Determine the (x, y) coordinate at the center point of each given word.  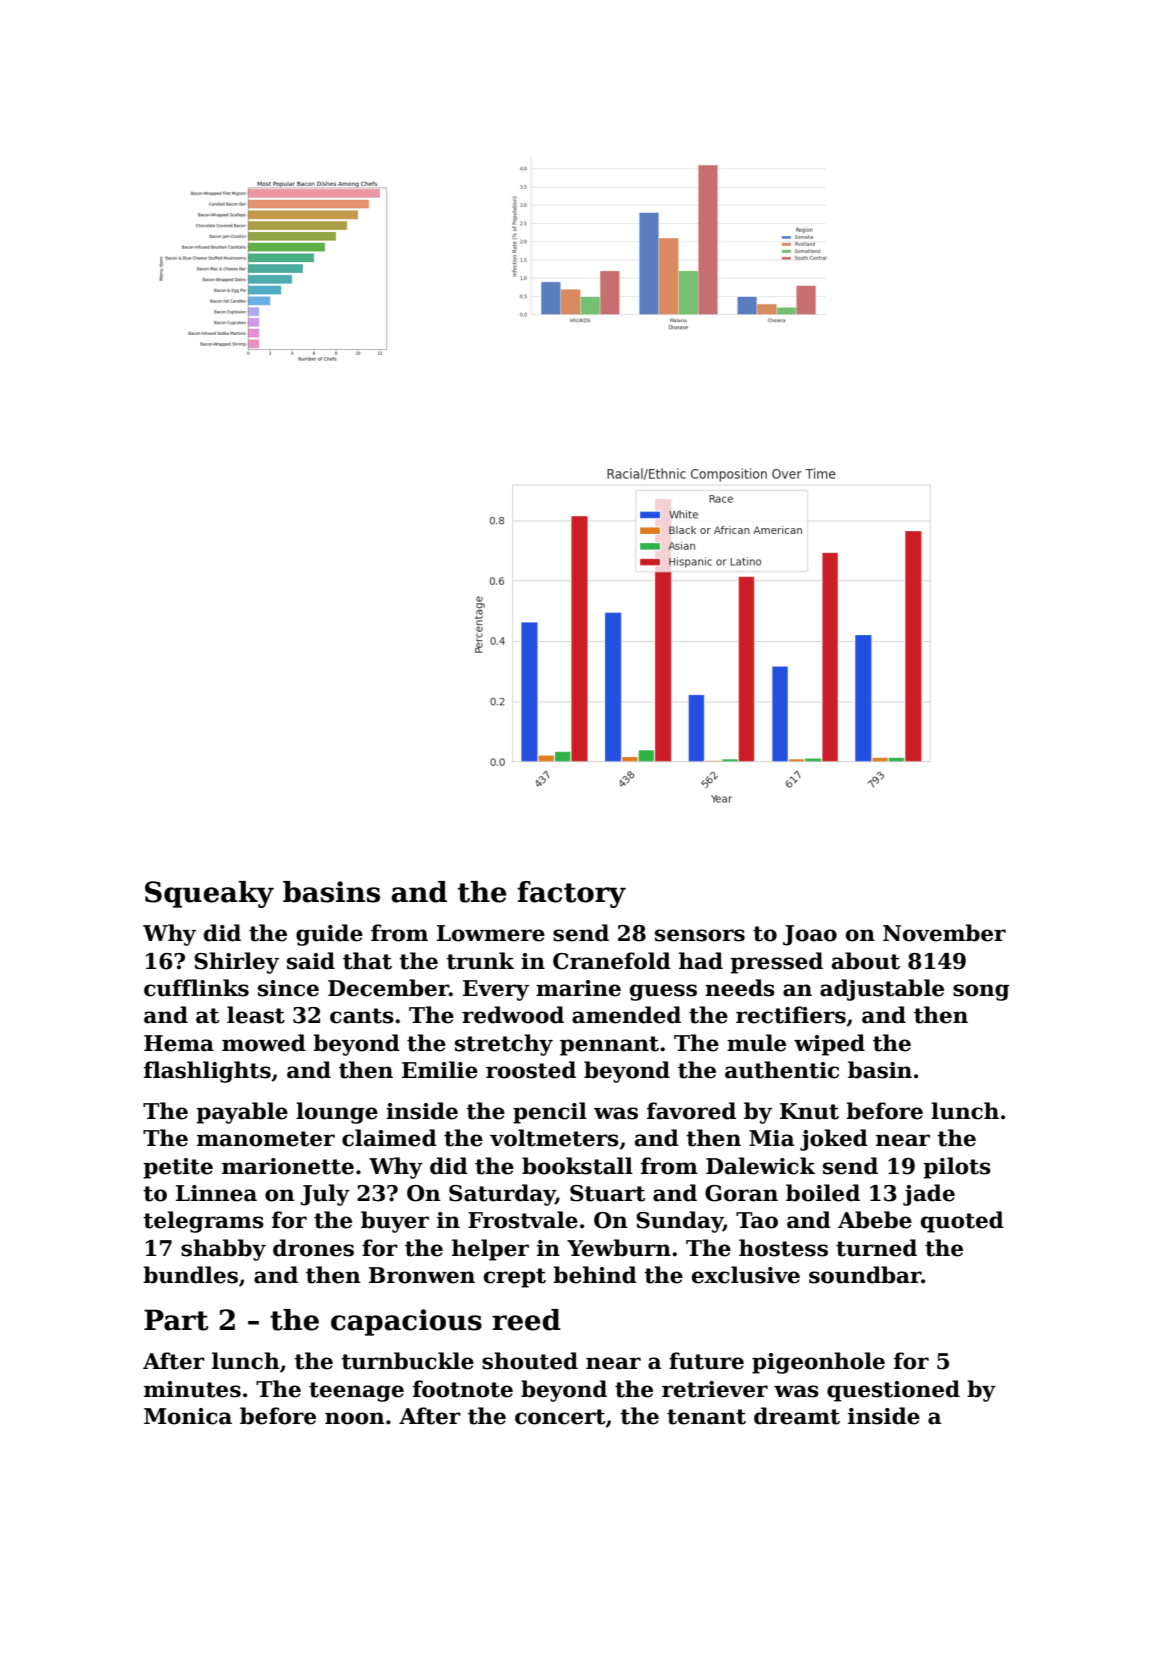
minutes (192, 1389)
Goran (741, 1193)
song (981, 992)
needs (740, 988)
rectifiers (791, 1015)
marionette (288, 1166)
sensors (700, 935)
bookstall (577, 1166)
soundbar (865, 1275)
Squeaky (209, 894)
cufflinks (196, 988)
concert (560, 1417)
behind (595, 1275)
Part (176, 1320)
